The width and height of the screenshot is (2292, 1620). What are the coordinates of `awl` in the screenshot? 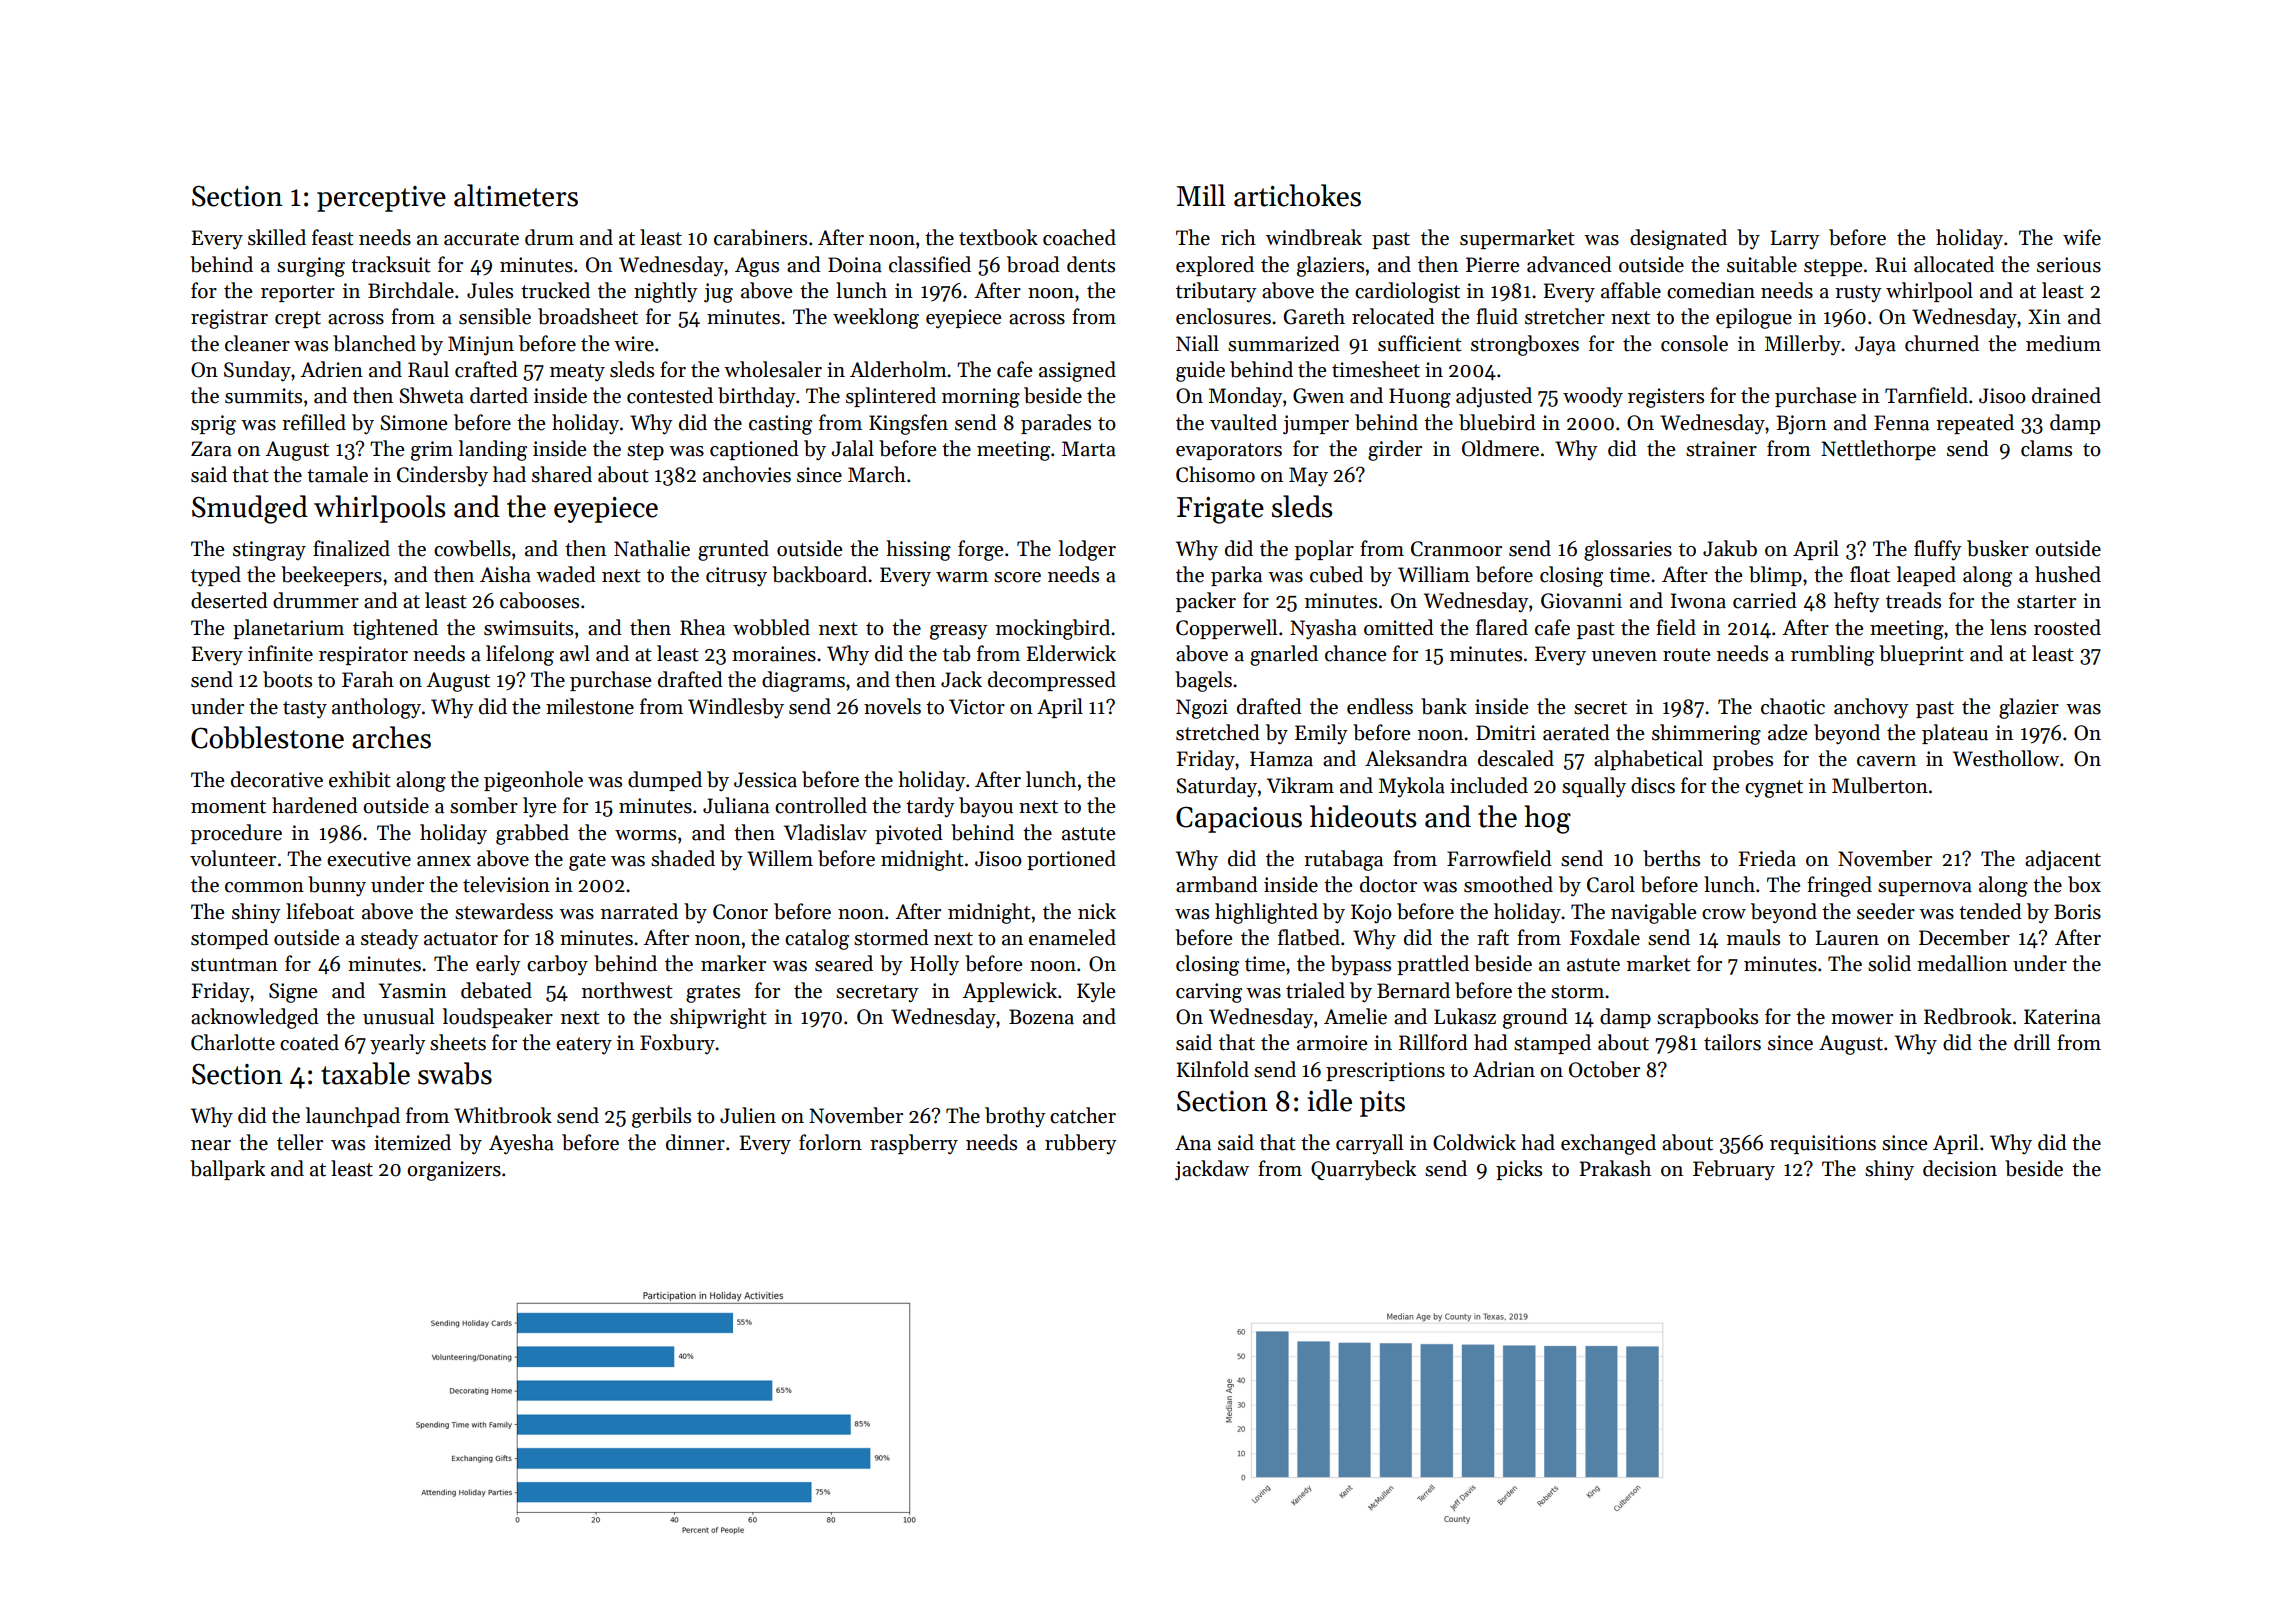 It's located at (575, 653).
